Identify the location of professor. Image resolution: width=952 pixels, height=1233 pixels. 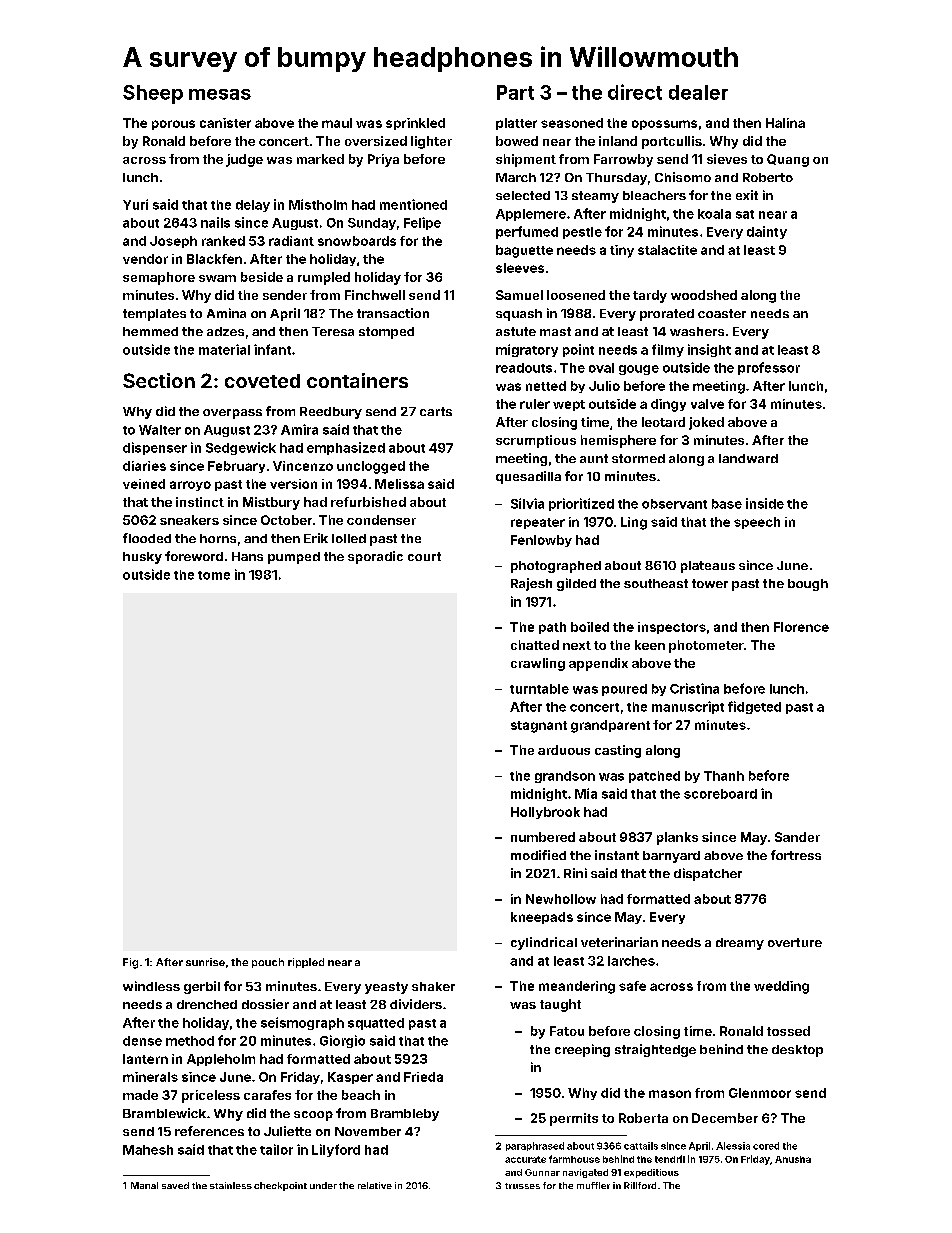
(769, 368).
